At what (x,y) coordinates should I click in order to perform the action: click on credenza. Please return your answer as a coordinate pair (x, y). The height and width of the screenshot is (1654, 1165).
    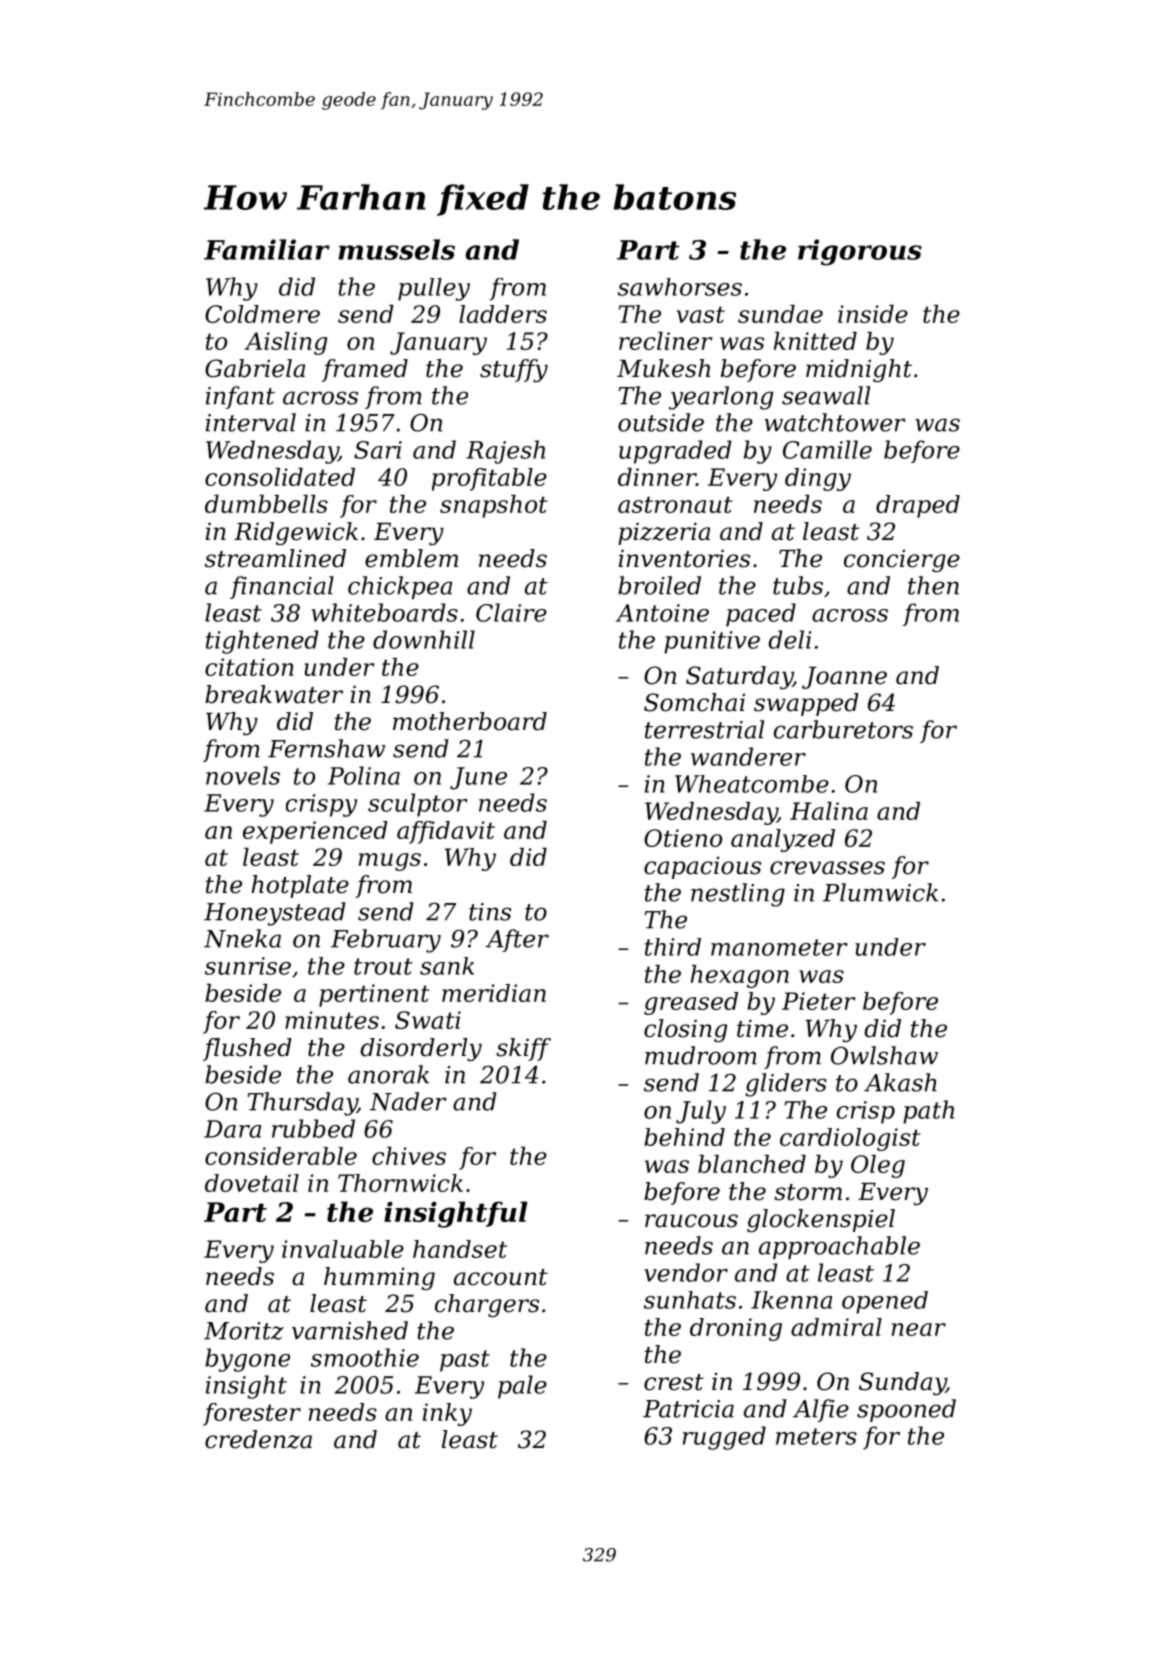
    Looking at the image, I should click on (258, 1439).
